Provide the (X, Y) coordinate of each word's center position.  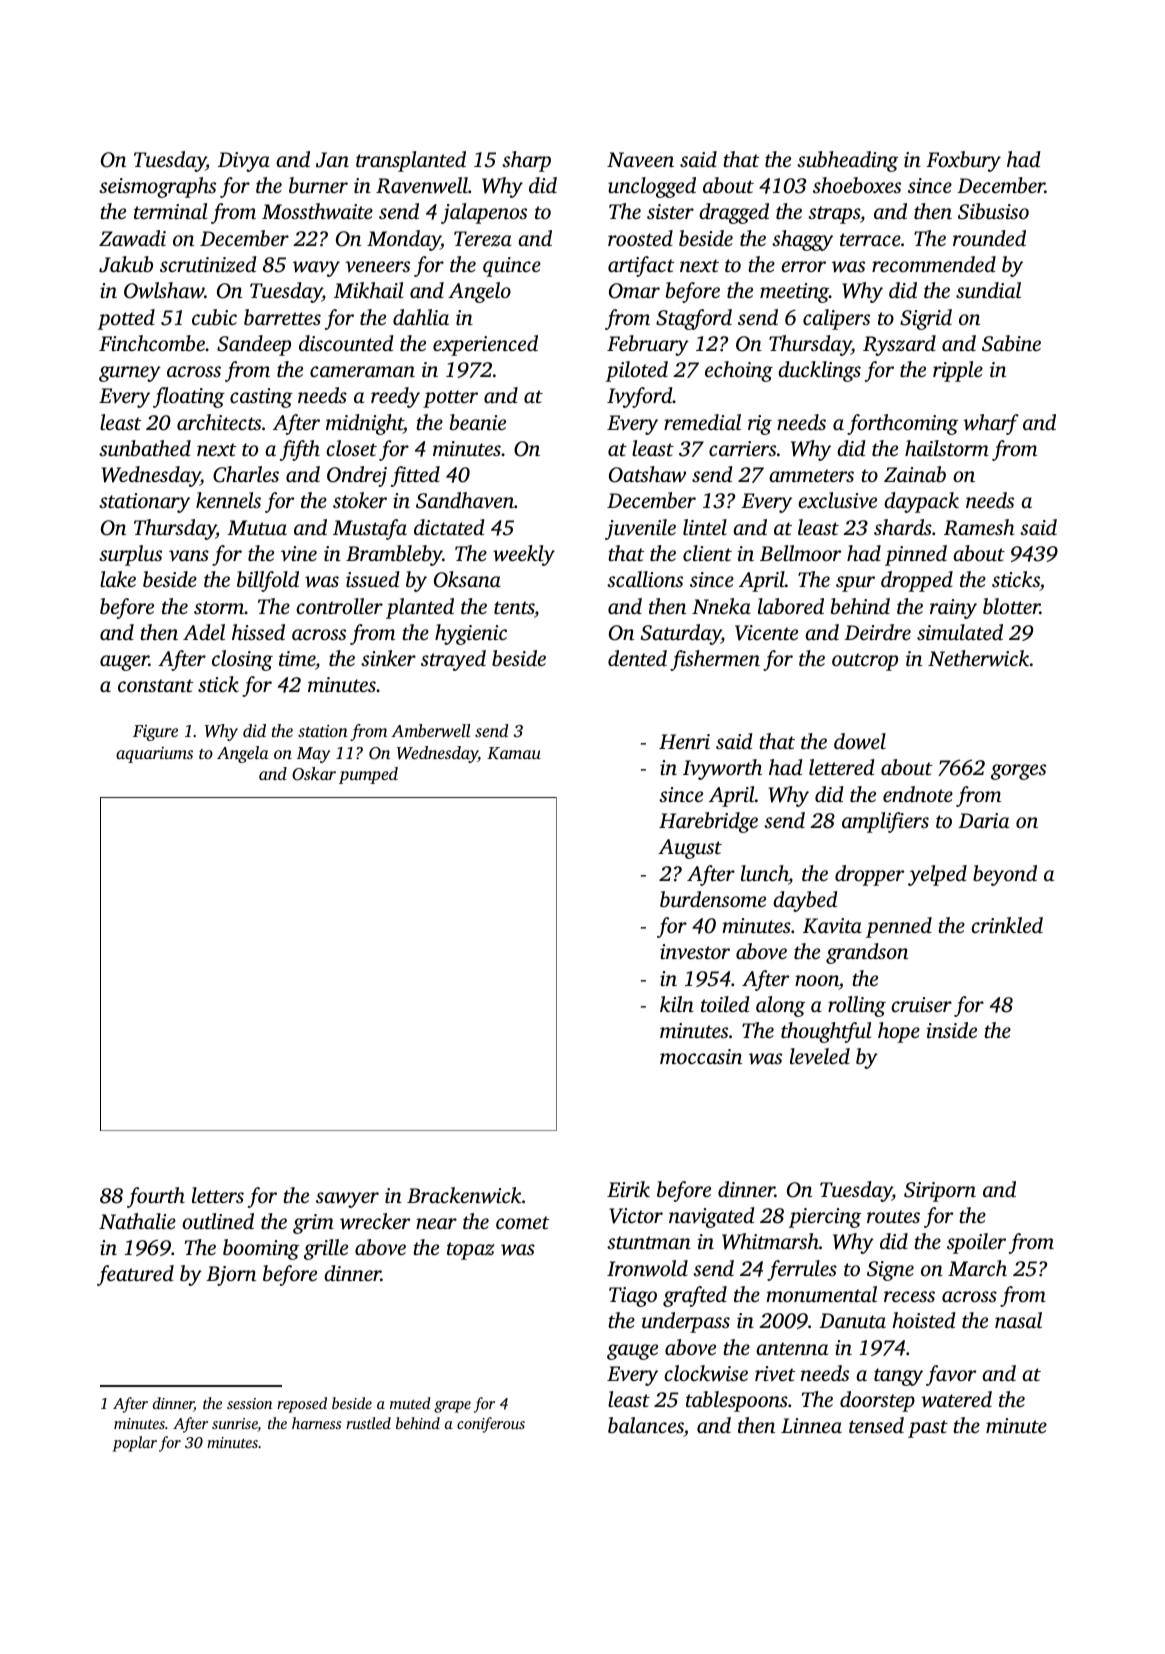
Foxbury (963, 161)
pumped (368, 775)
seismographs (157, 187)
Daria (983, 820)
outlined (218, 1221)
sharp (526, 161)
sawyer (347, 1200)
